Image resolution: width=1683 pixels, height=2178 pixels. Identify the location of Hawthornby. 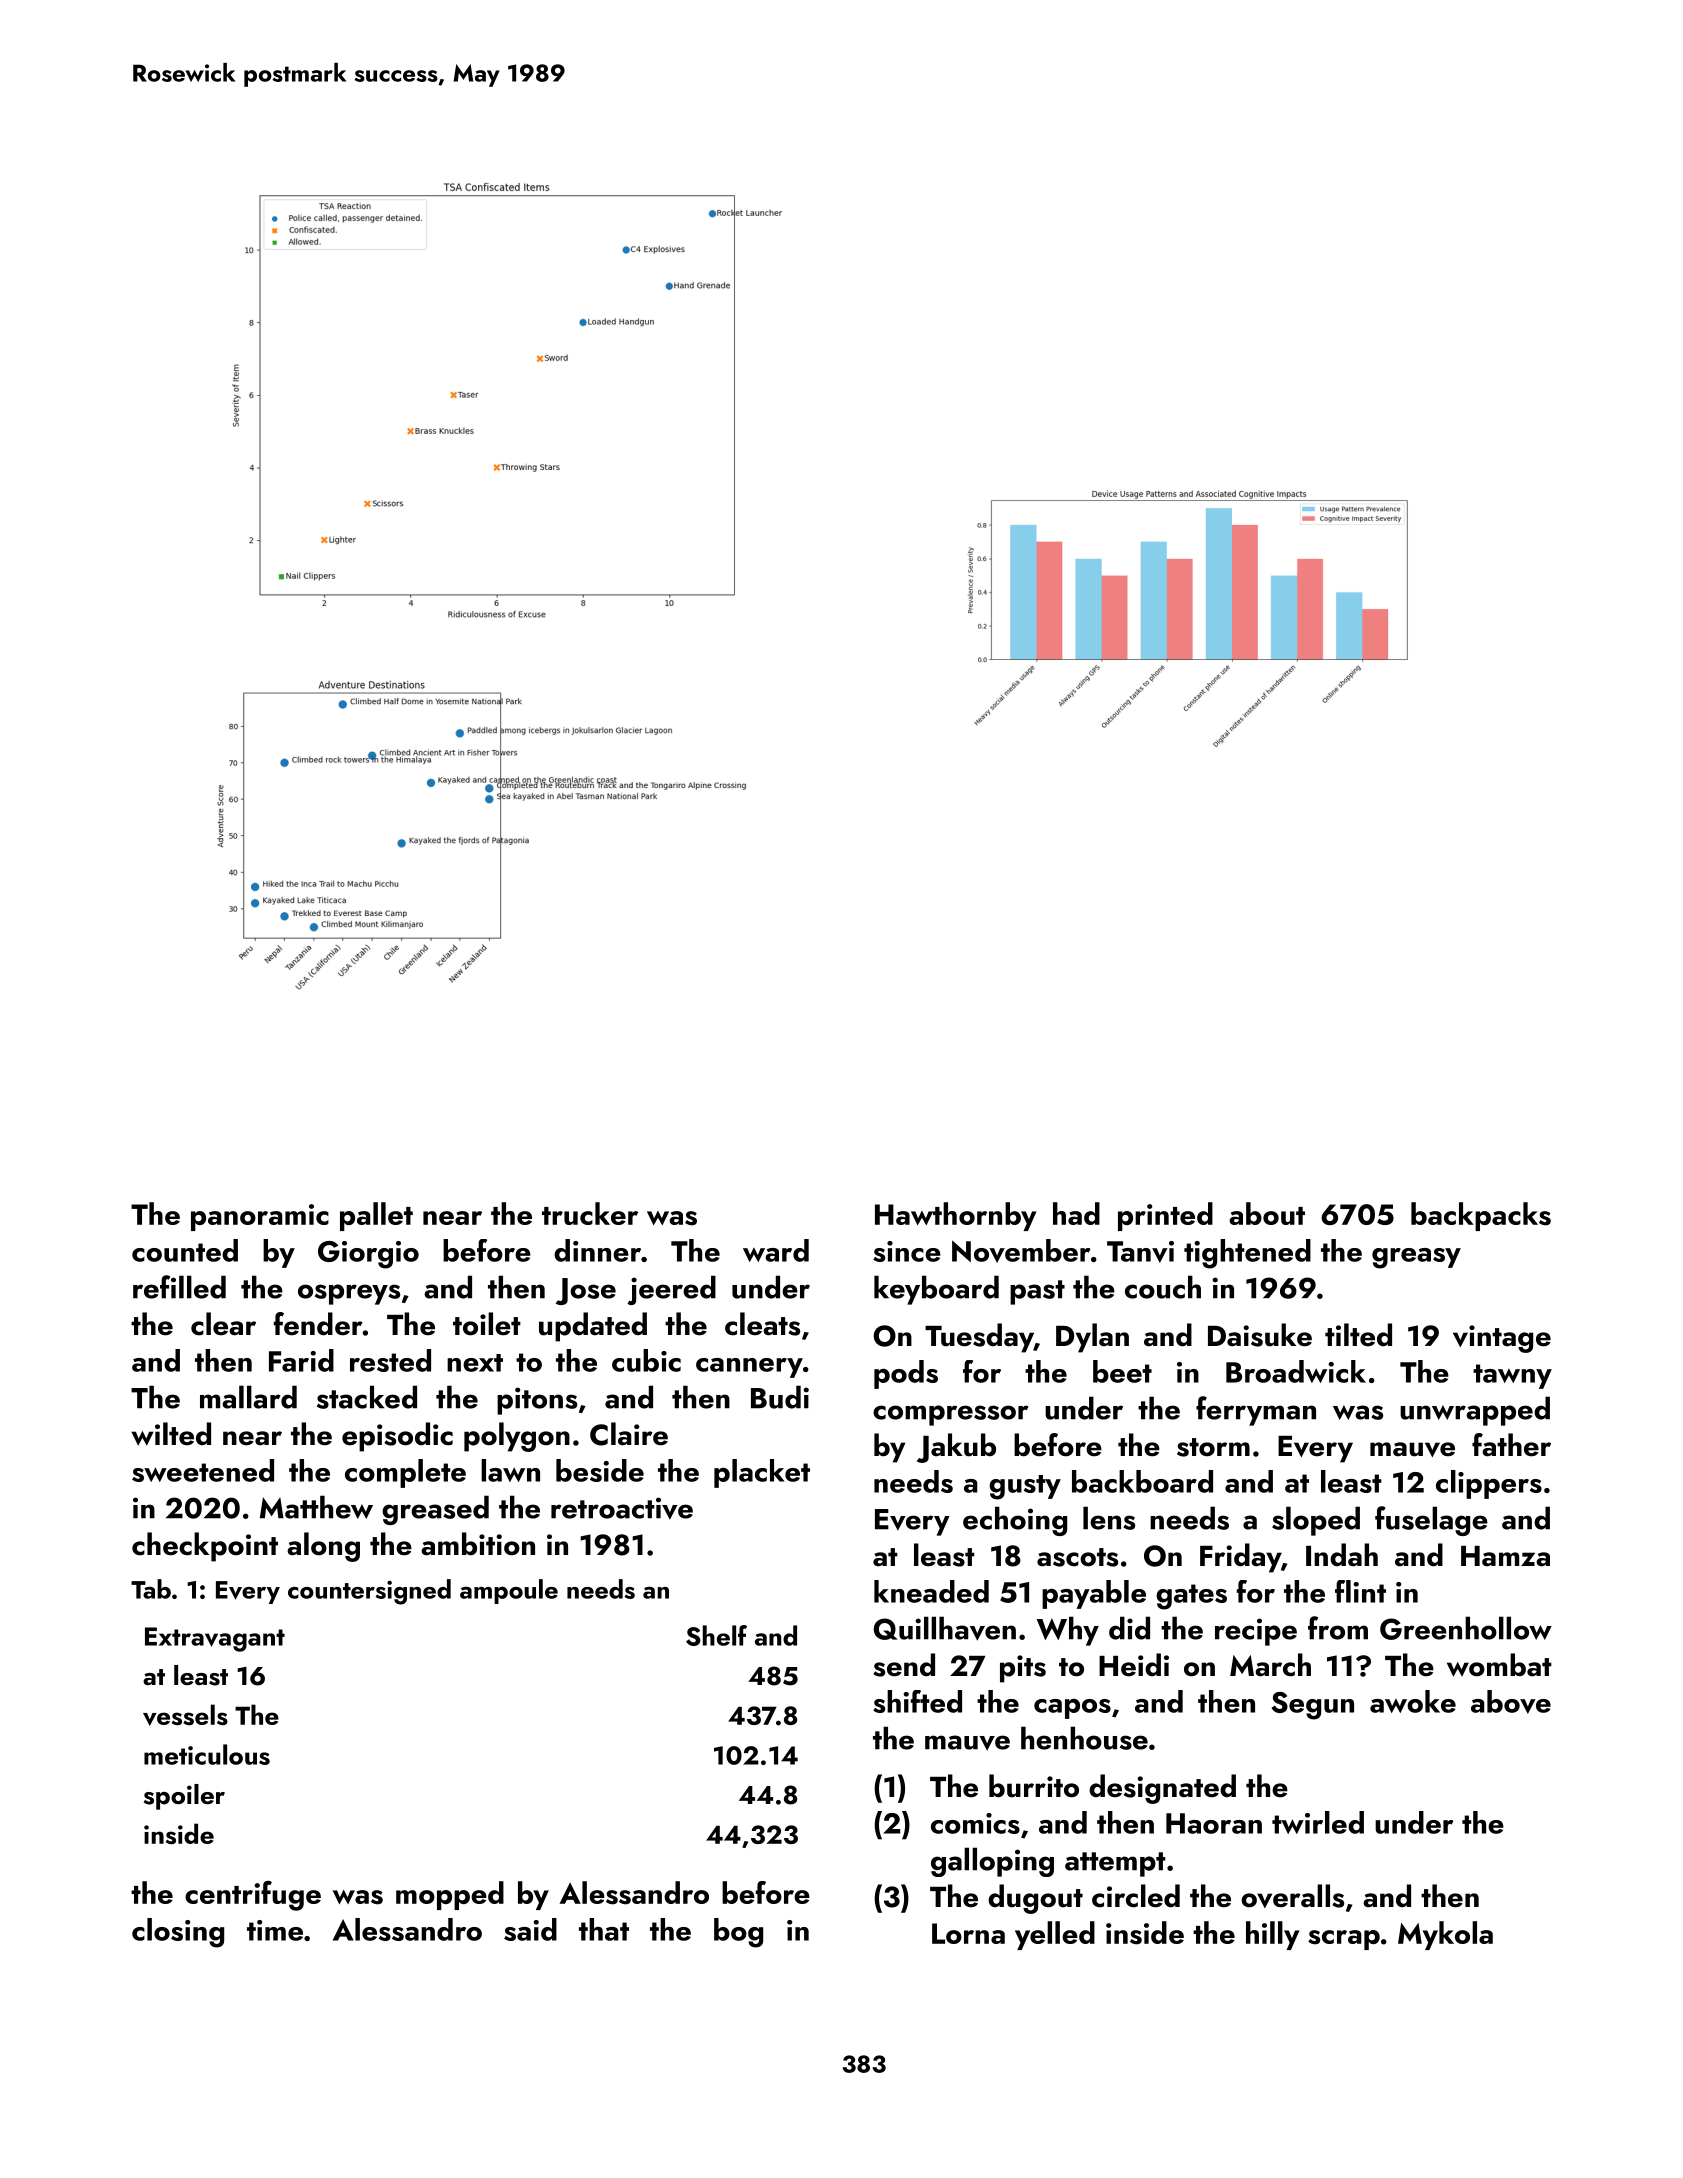
(955, 1216).
